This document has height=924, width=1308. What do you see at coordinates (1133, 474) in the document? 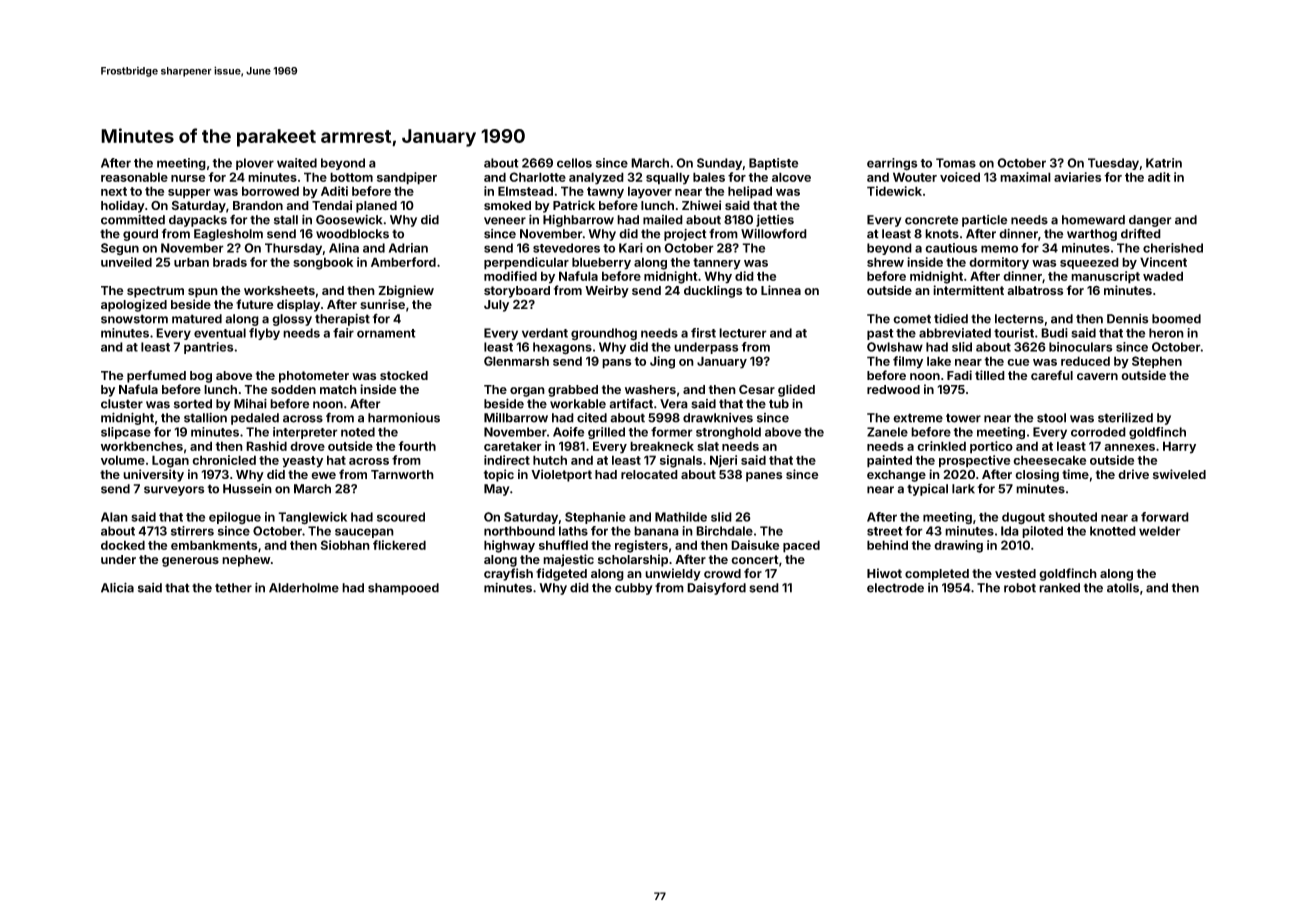
I see `drive` at bounding box center [1133, 474].
